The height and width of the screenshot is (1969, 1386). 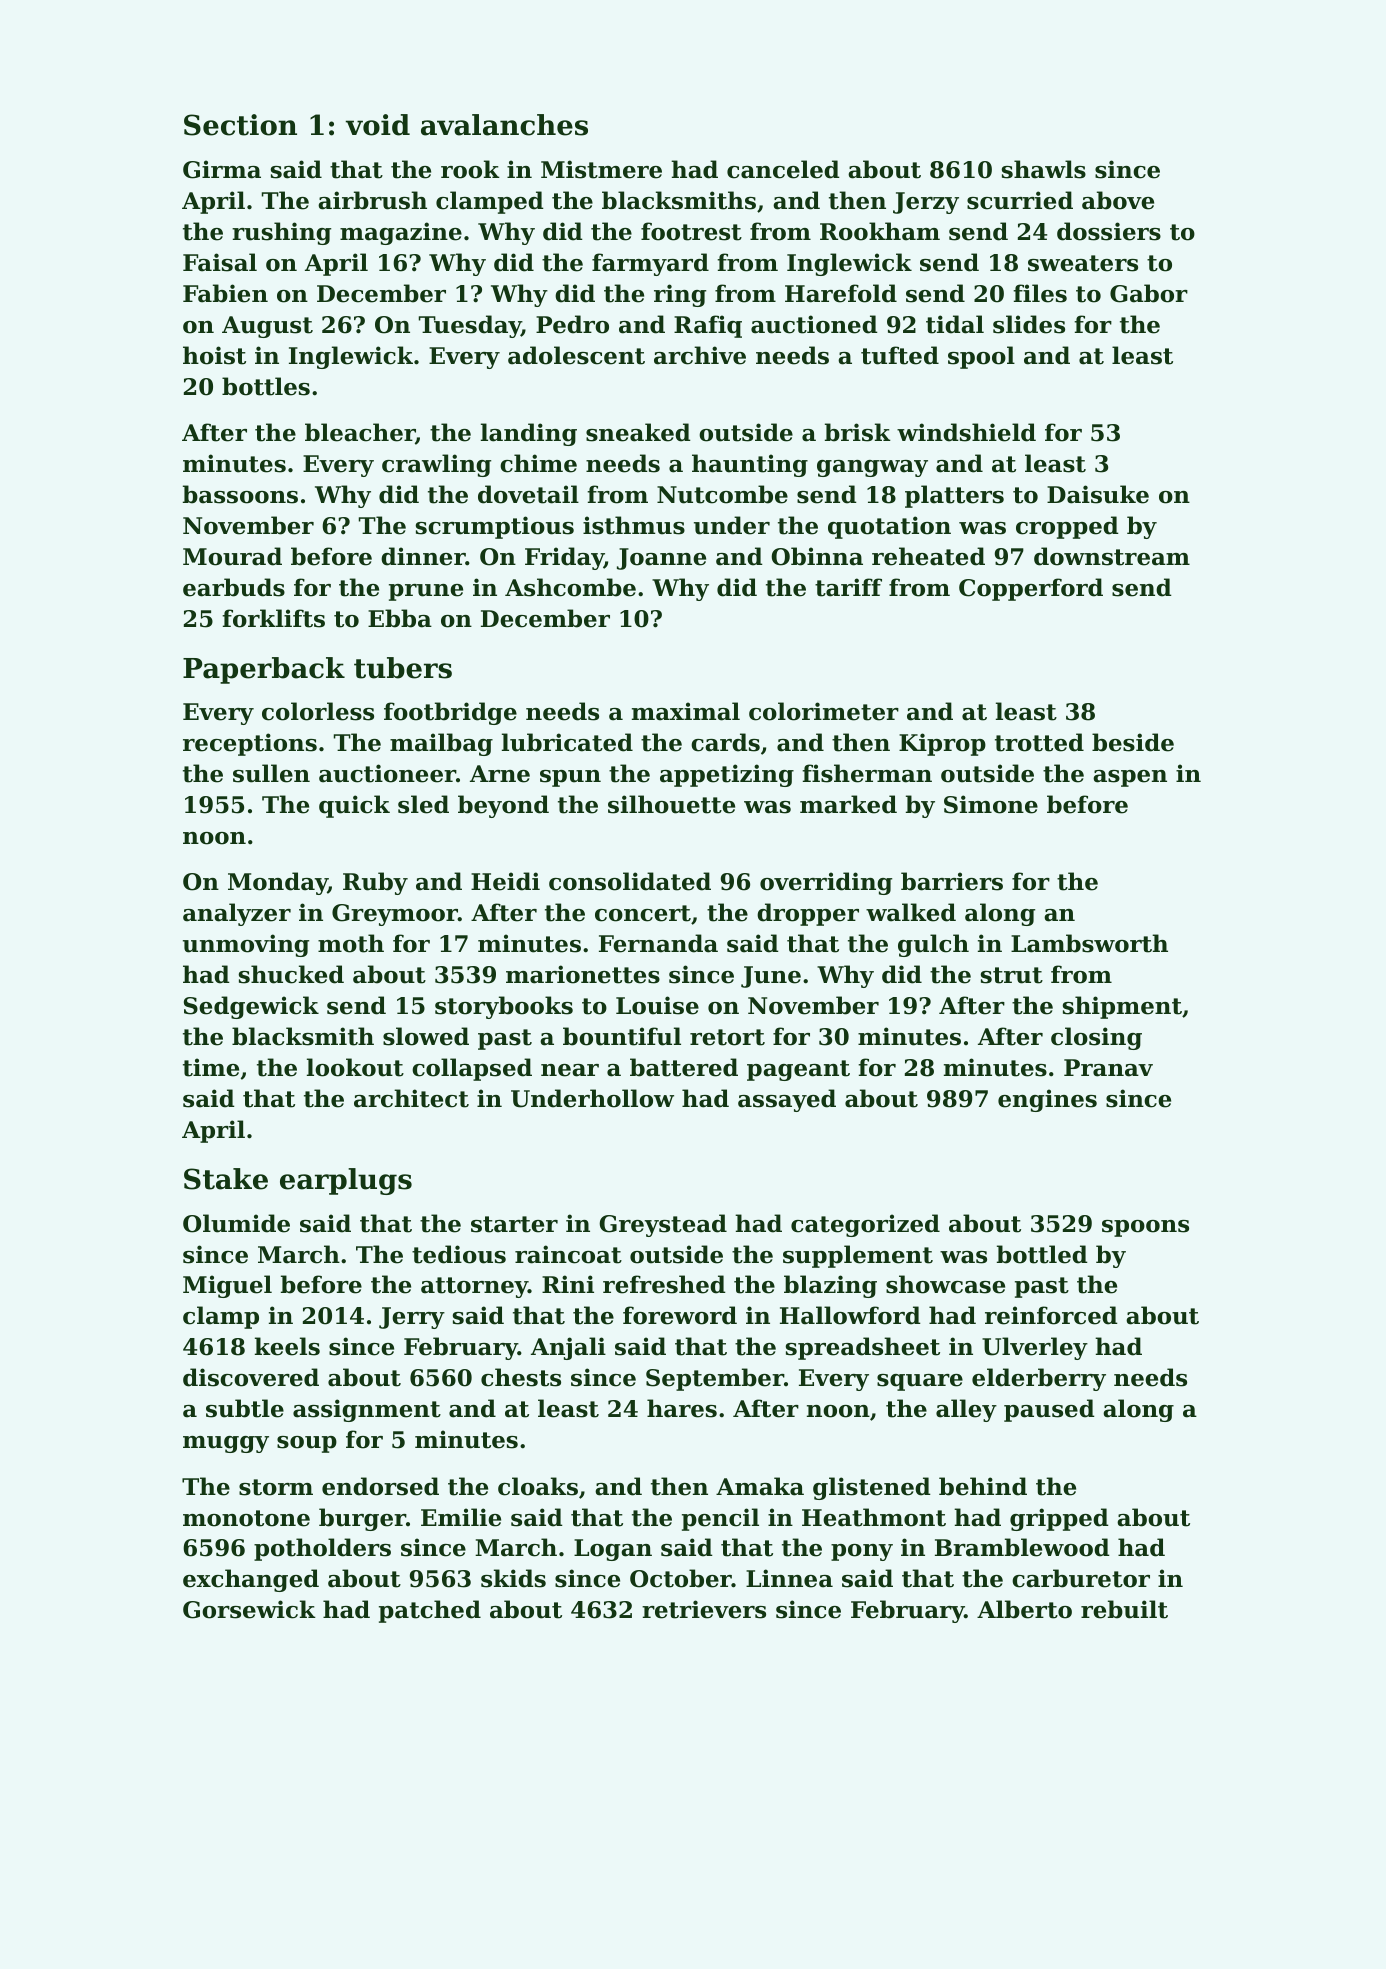 I want to click on Ashcombe, so click(x=570, y=587).
